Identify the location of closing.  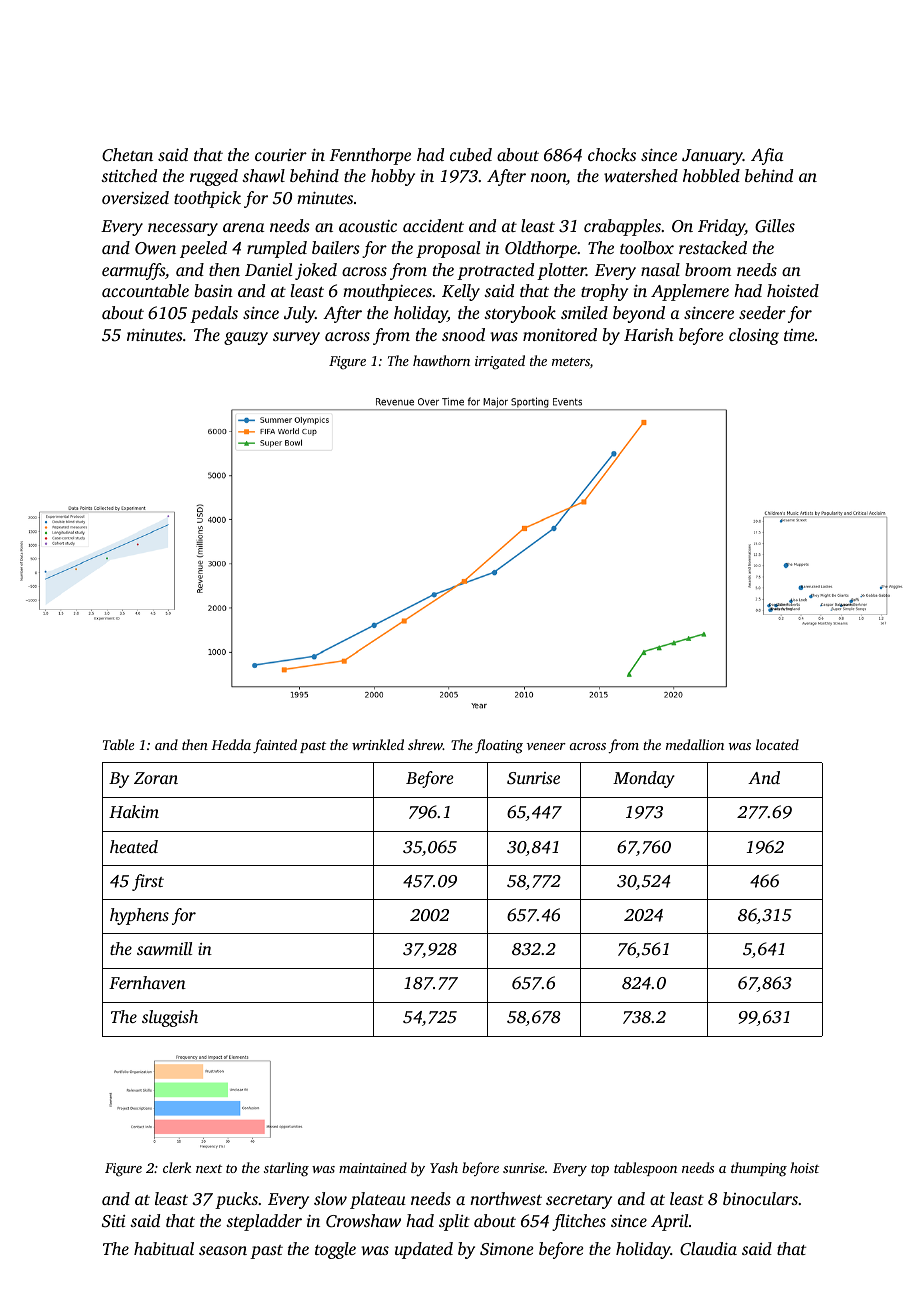
(754, 336).
